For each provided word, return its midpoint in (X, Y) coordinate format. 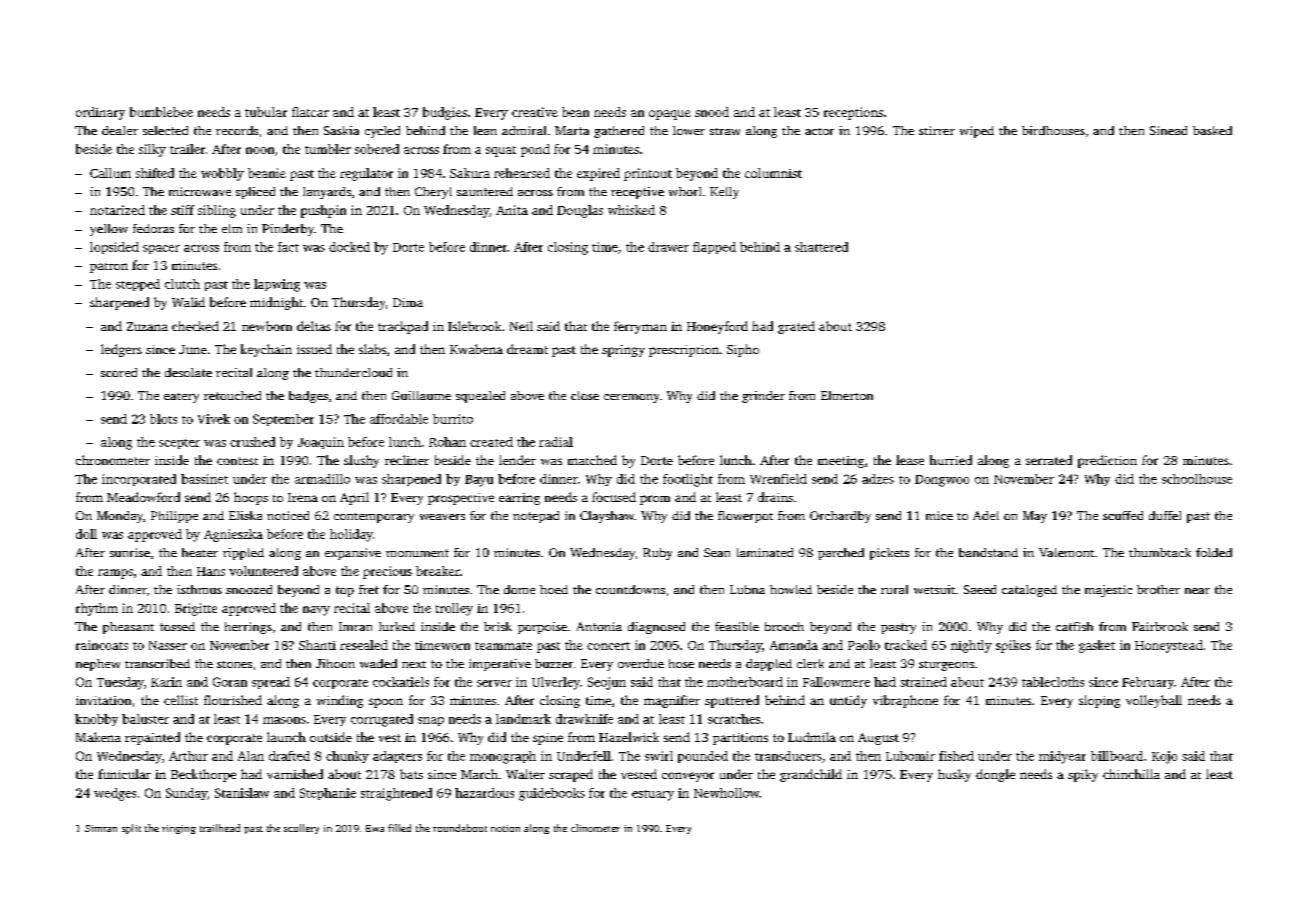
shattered (821, 247)
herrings (248, 628)
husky (954, 775)
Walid (188, 302)
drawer (668, 247)
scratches (734, 719)
